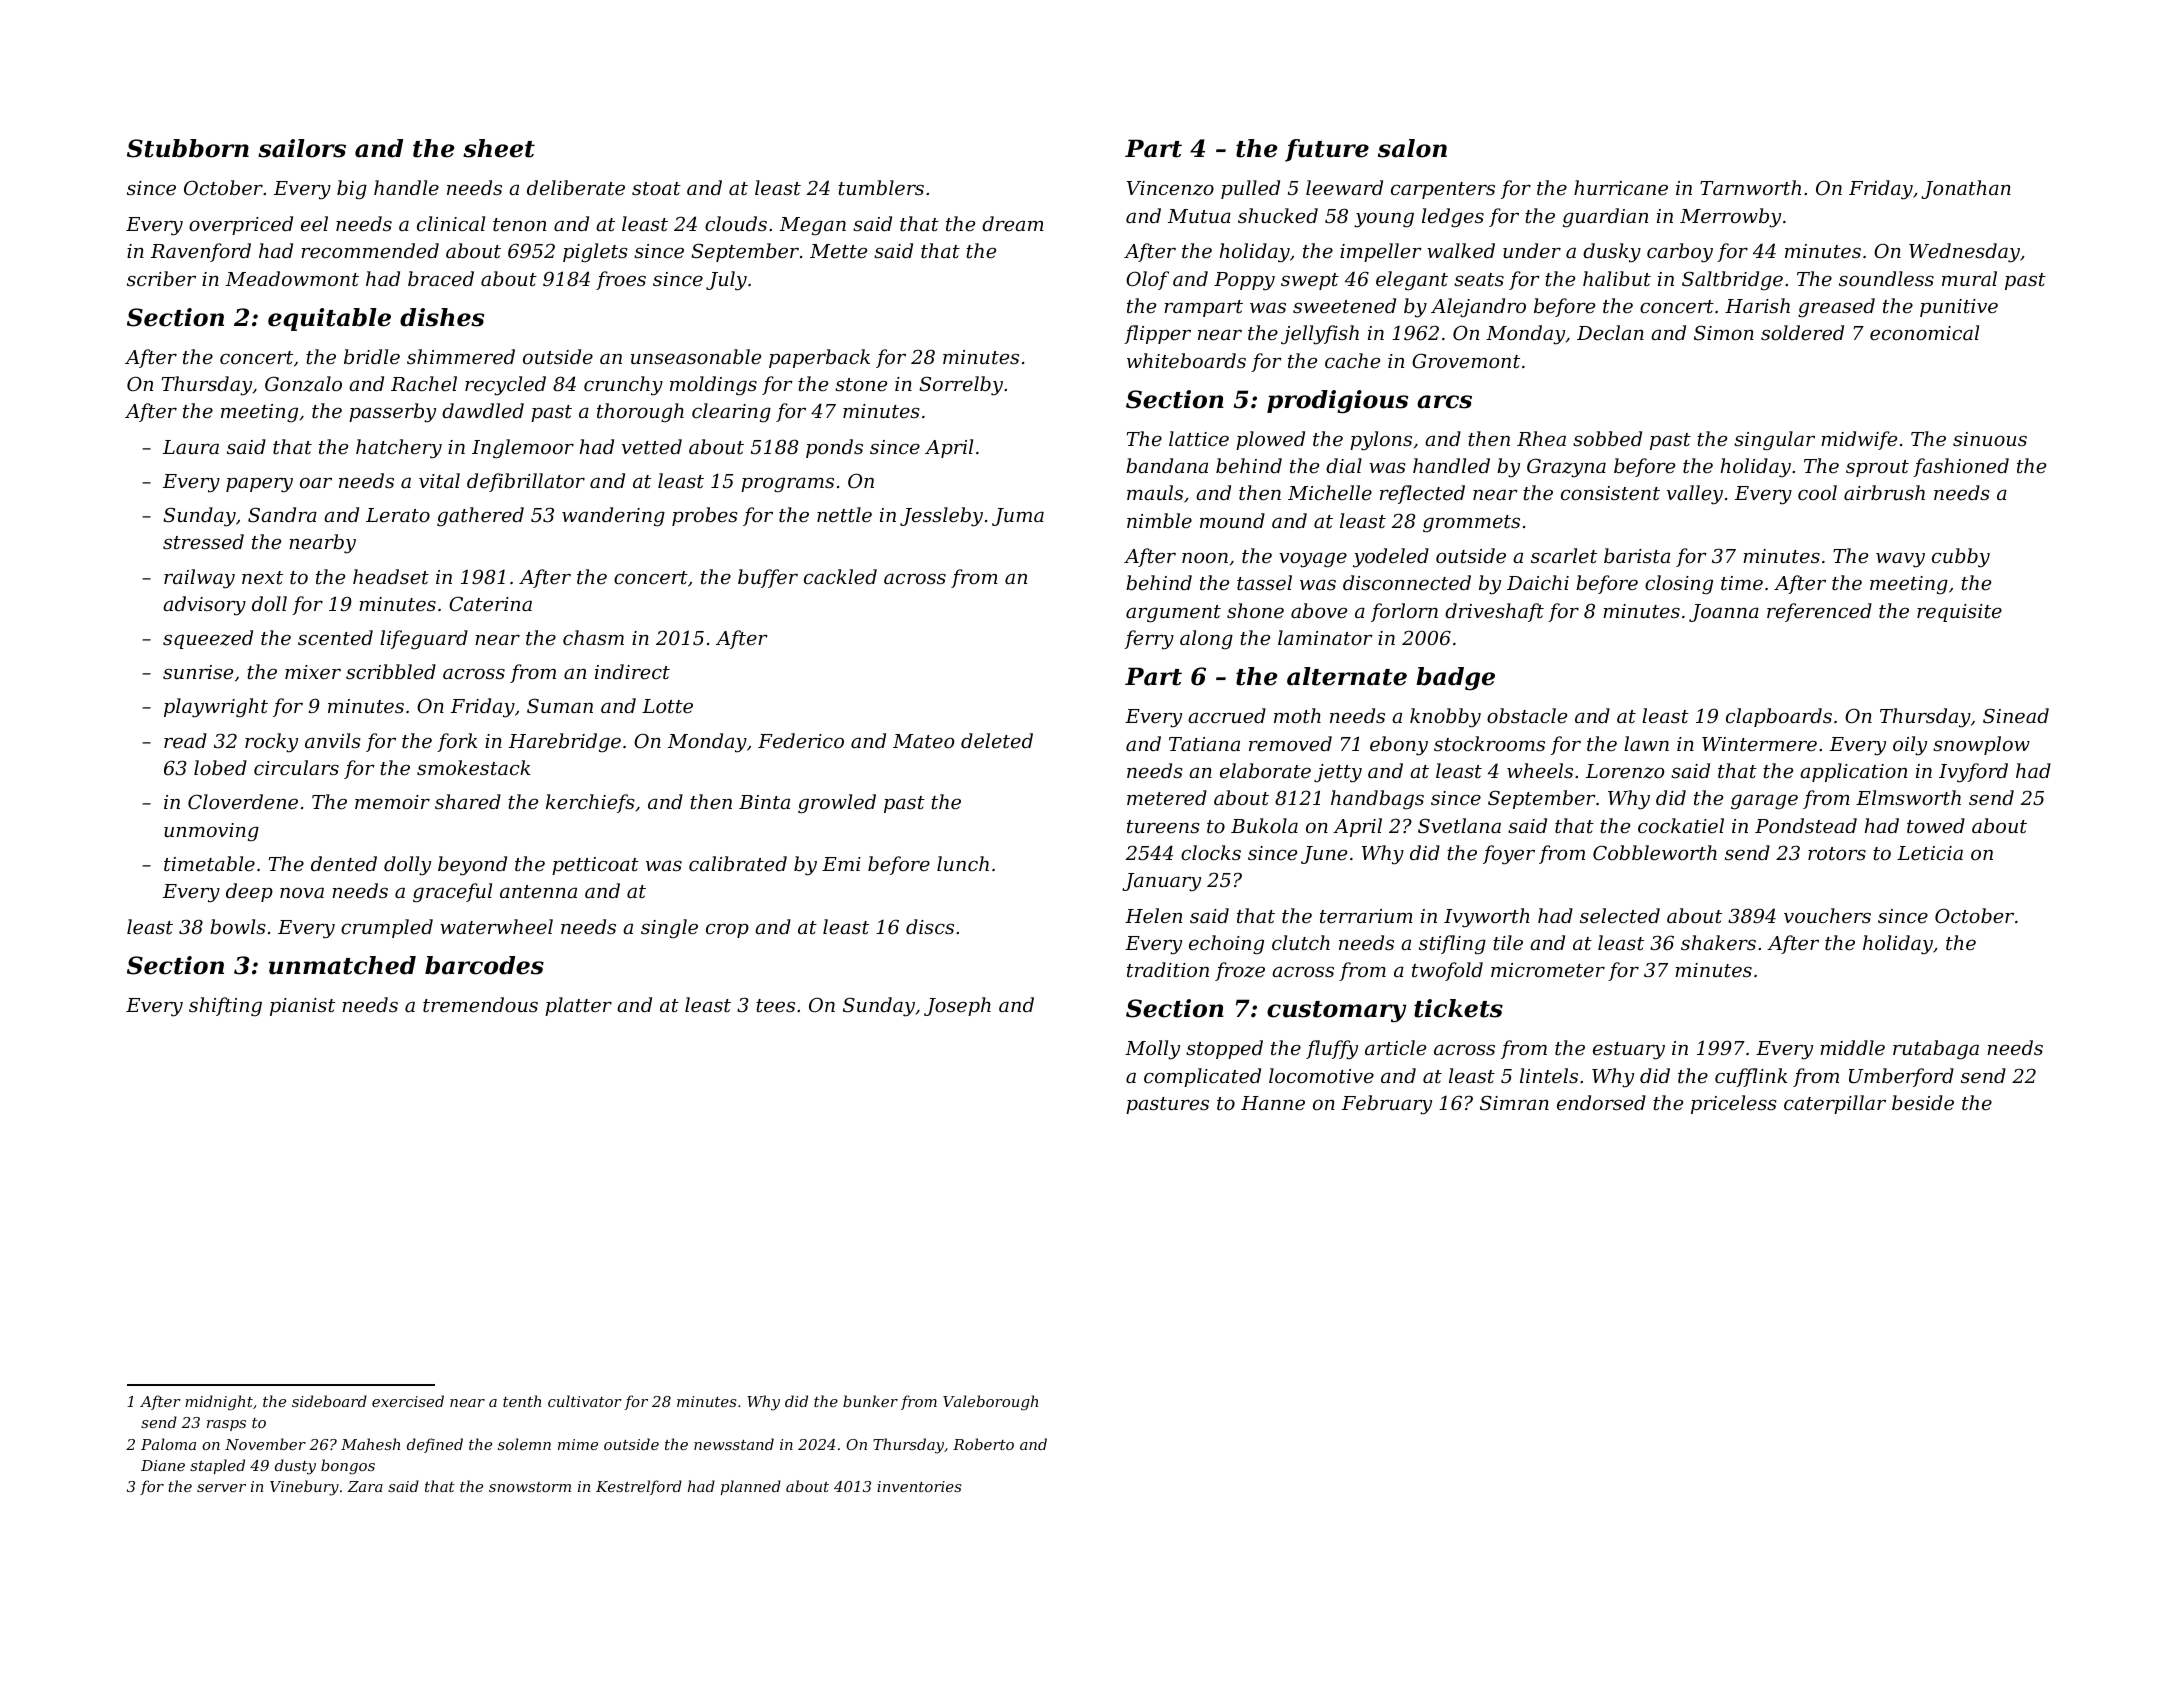  What do you see at coordinates (219, 1403) in the document?
I see `midnight` at bounding box center [219, 1403].
